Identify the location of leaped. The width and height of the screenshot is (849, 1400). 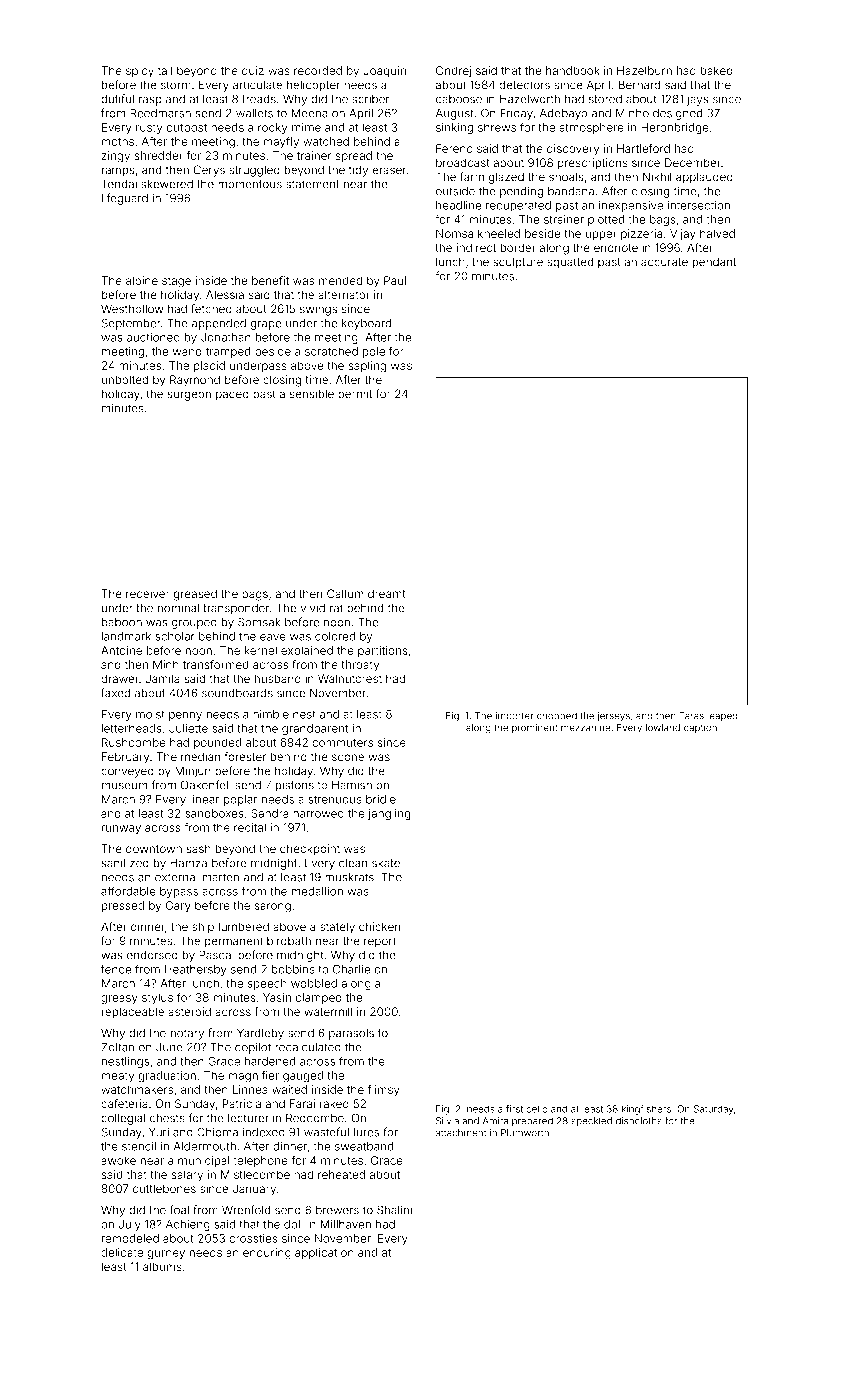
(722, 716).
